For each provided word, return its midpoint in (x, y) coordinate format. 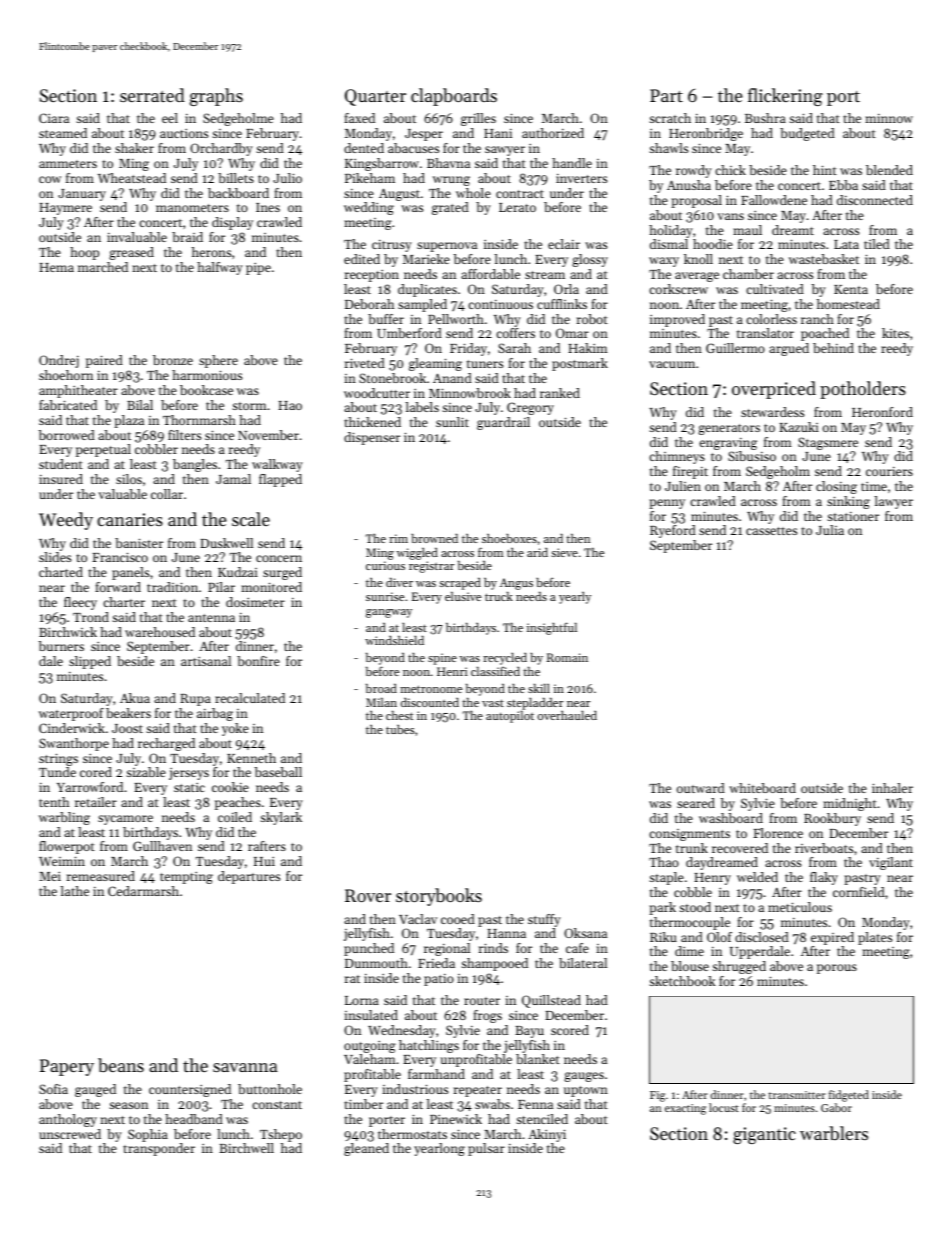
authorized (553, 133)
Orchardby (221, 149)
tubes (400, 729)
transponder (159, 1149)
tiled (877, 244)
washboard (731, 818)
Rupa (195, 700)
